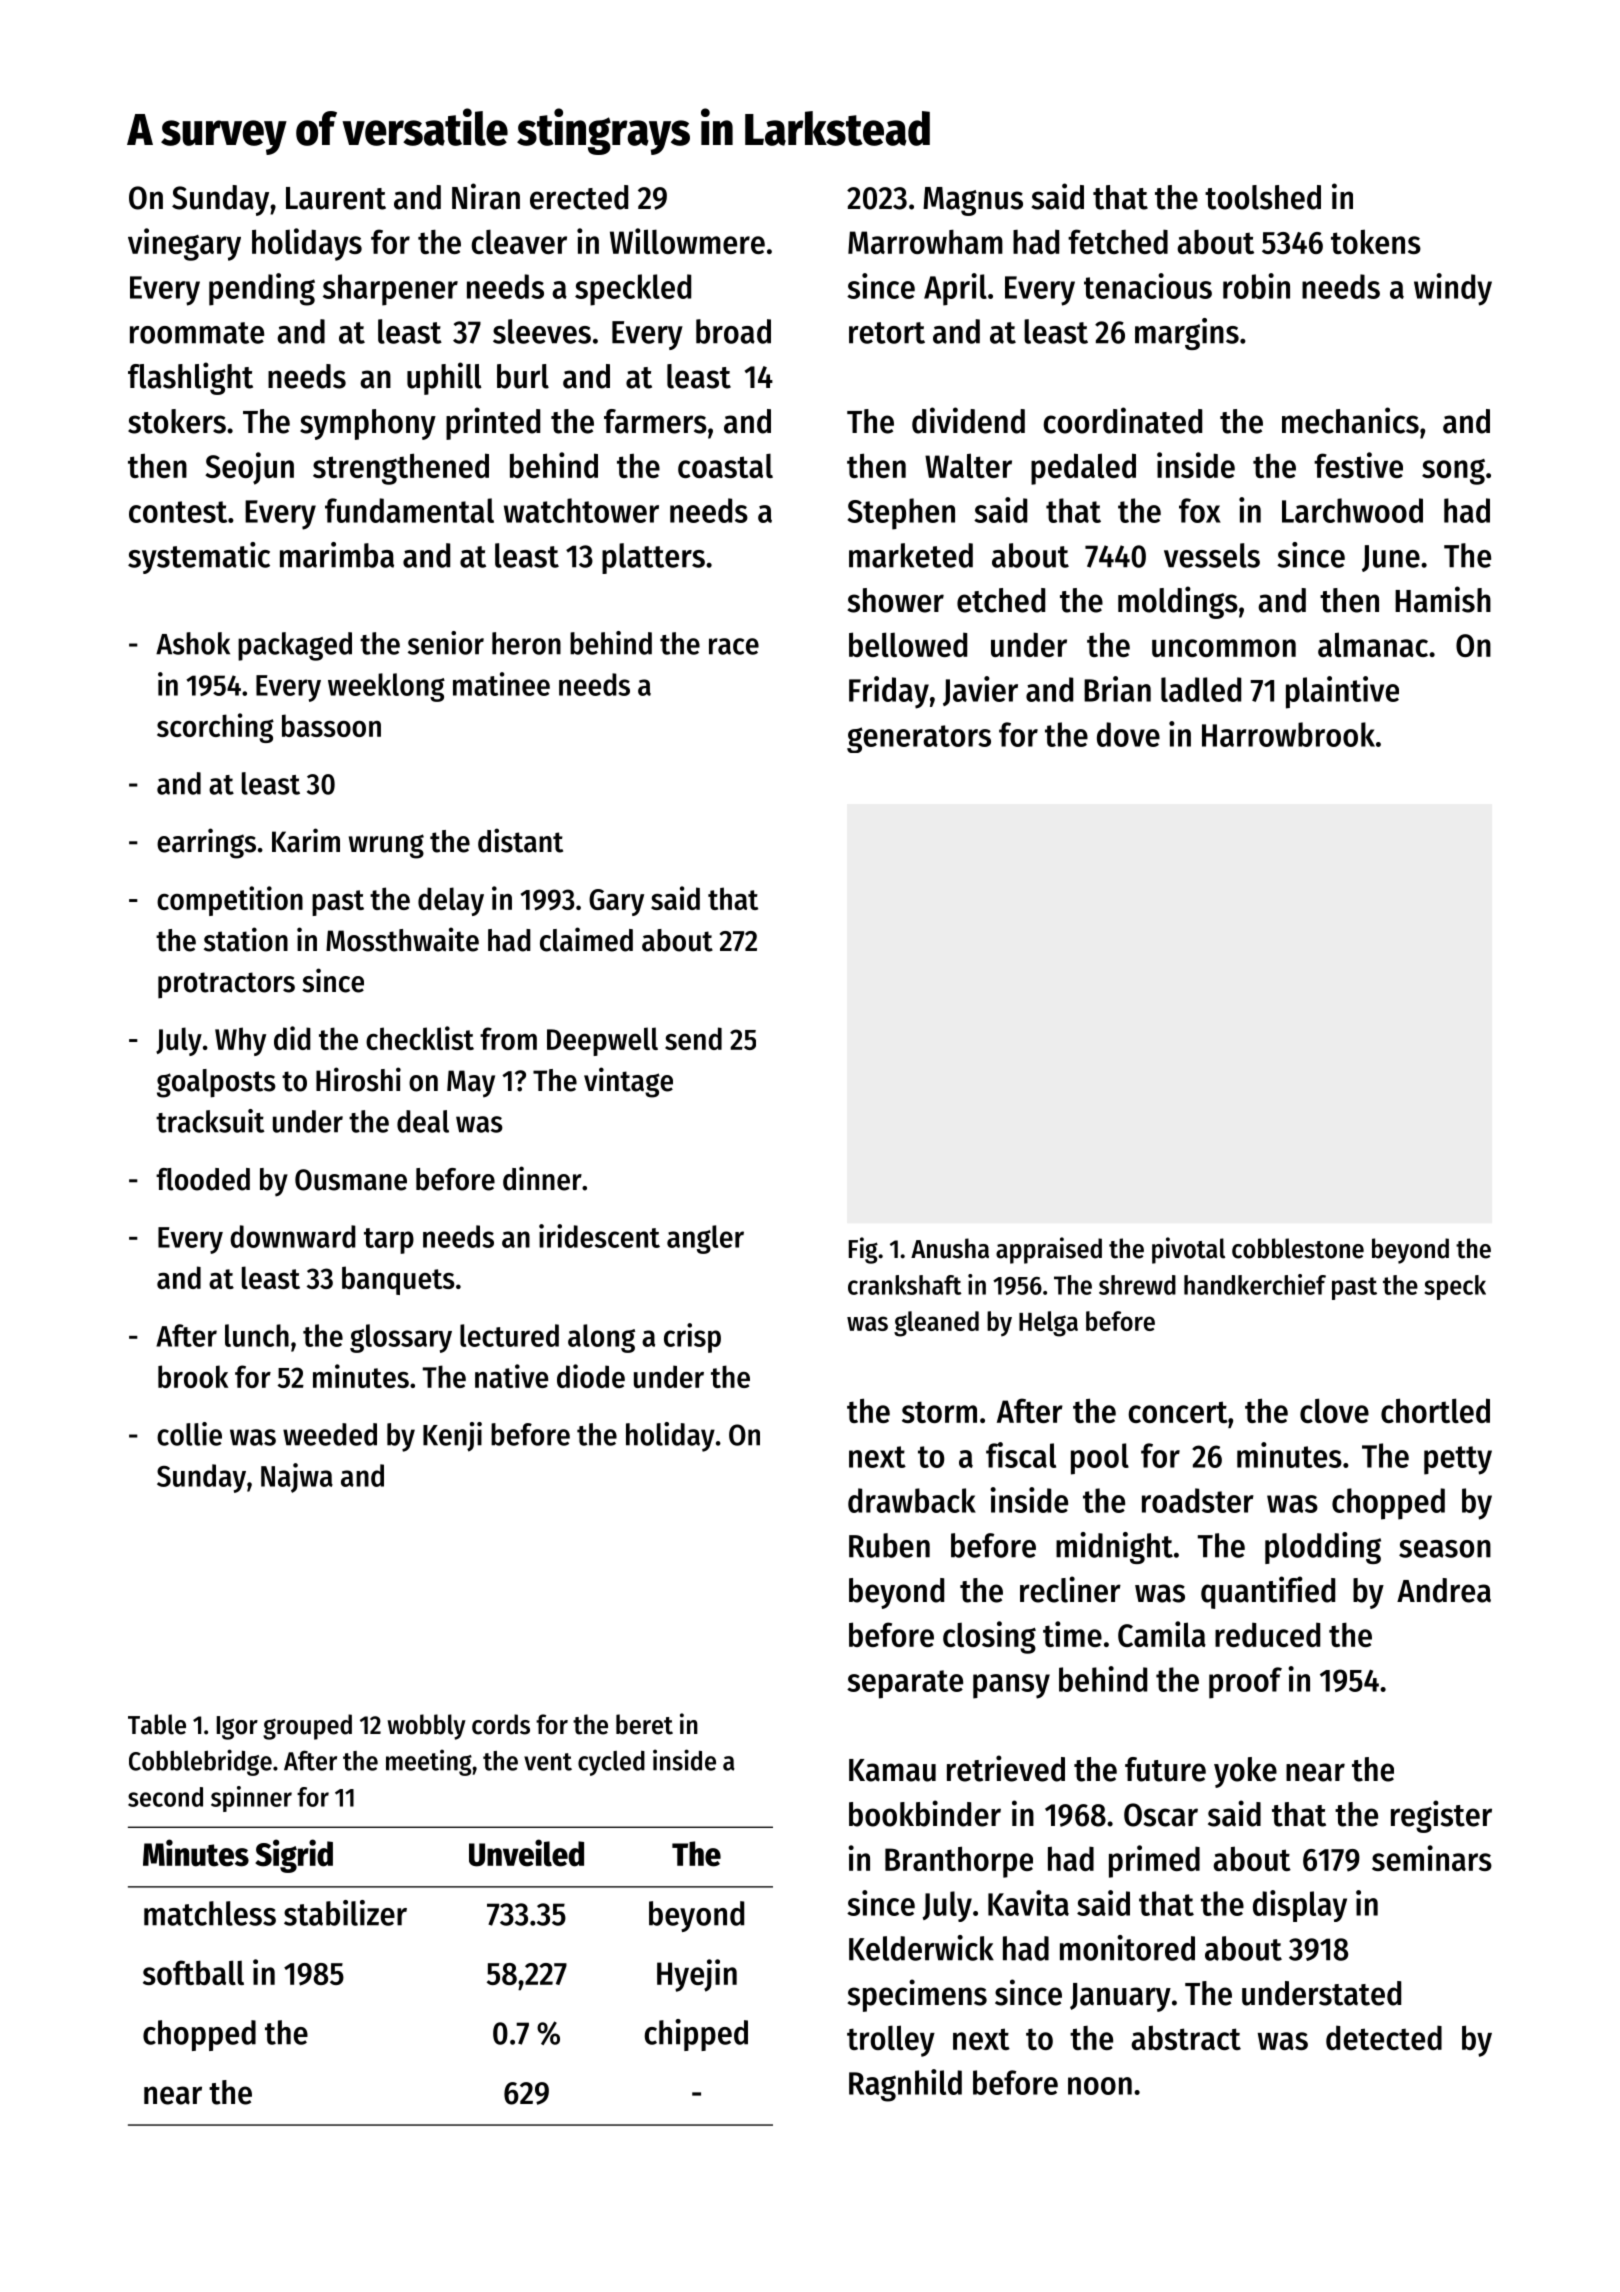  What do you see at coordinates (1263, 197) in the page?
I see `toolshed` at bounding box center [1263, 197].
